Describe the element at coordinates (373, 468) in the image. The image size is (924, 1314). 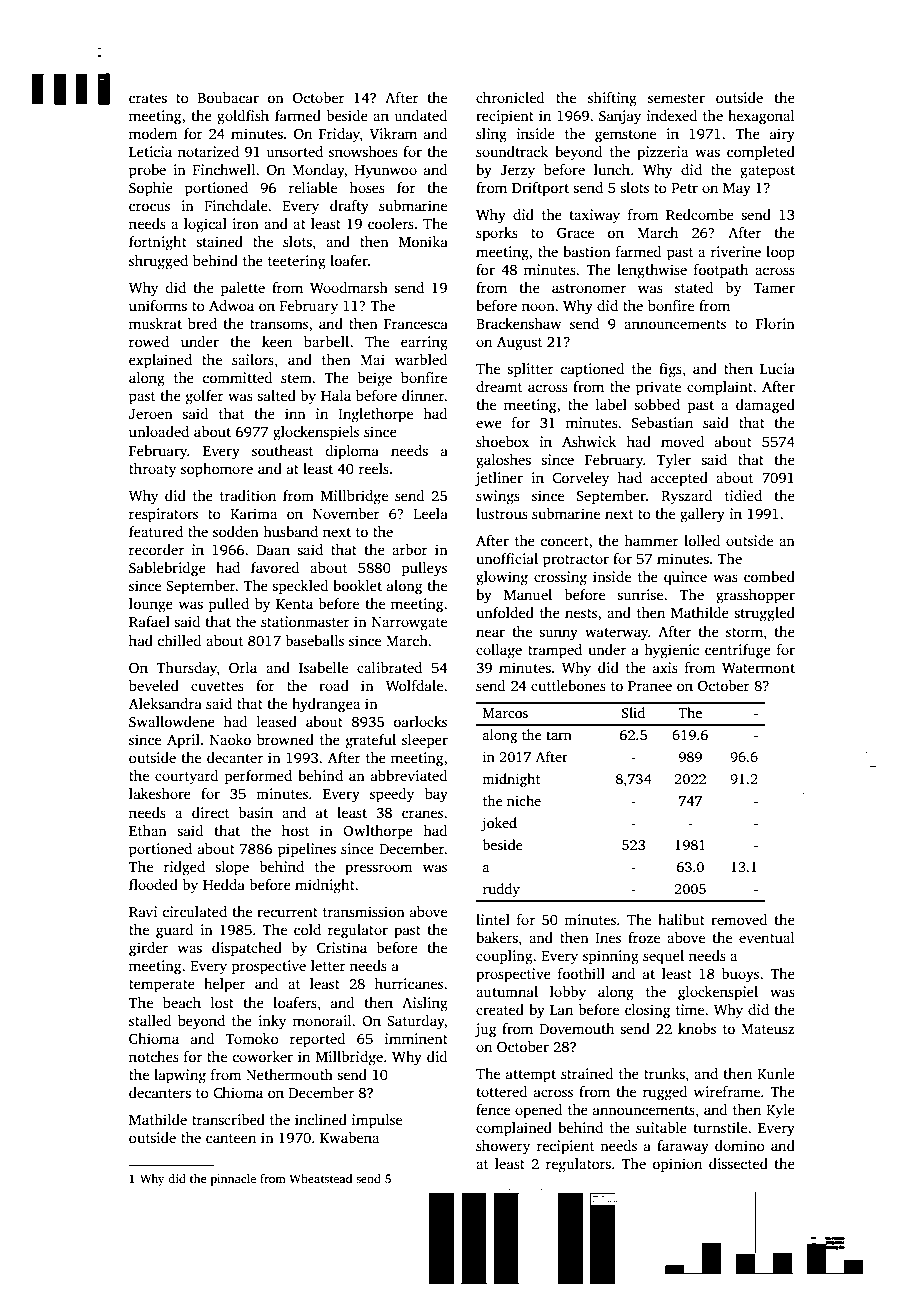
I see `reels` at that location.
